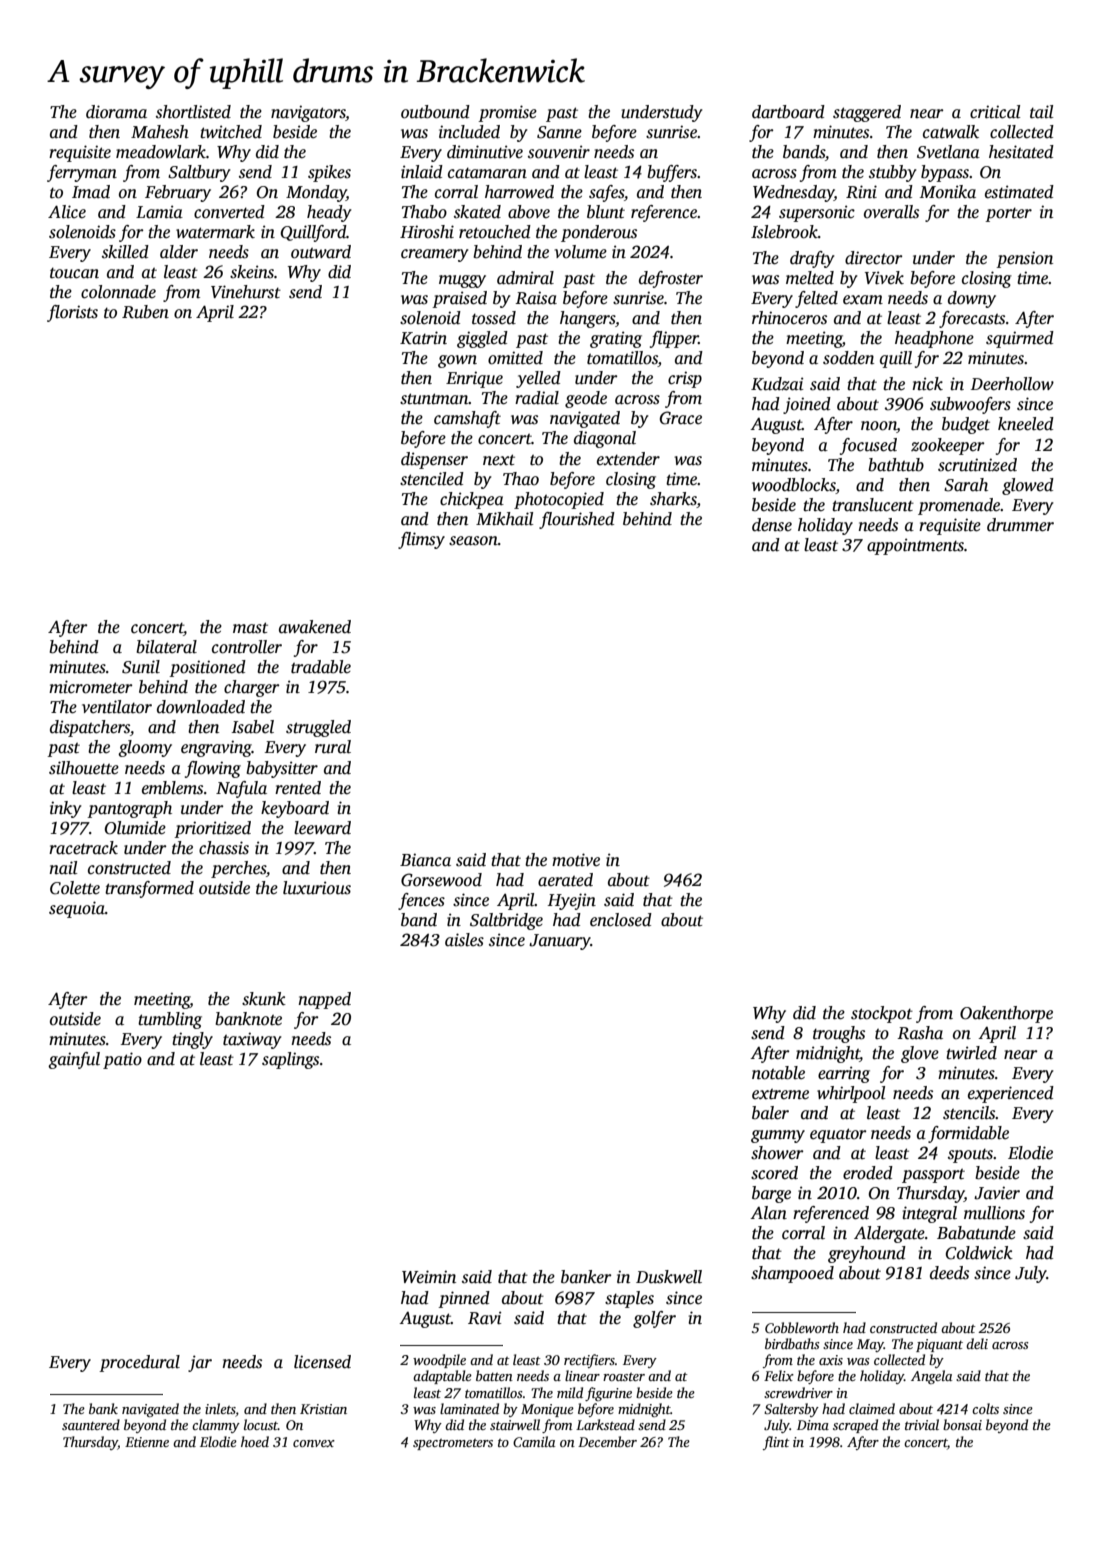 This page has height=1559, width=1103. What do you see at coordinates (560, 942) in the page?
I see `January` at bounding box center [560, 942].
